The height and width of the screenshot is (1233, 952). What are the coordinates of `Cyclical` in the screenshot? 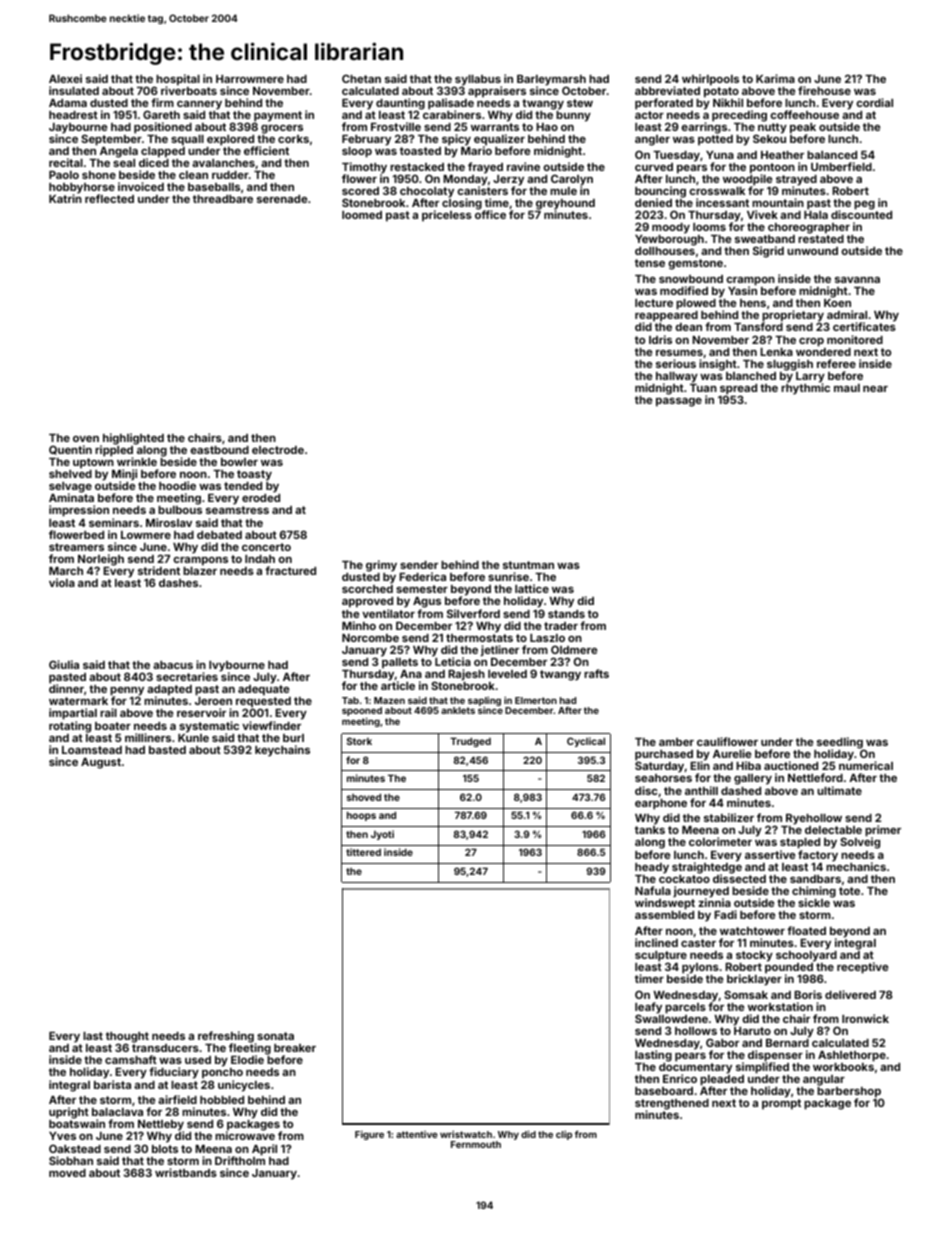 It's located at (586, 742).
